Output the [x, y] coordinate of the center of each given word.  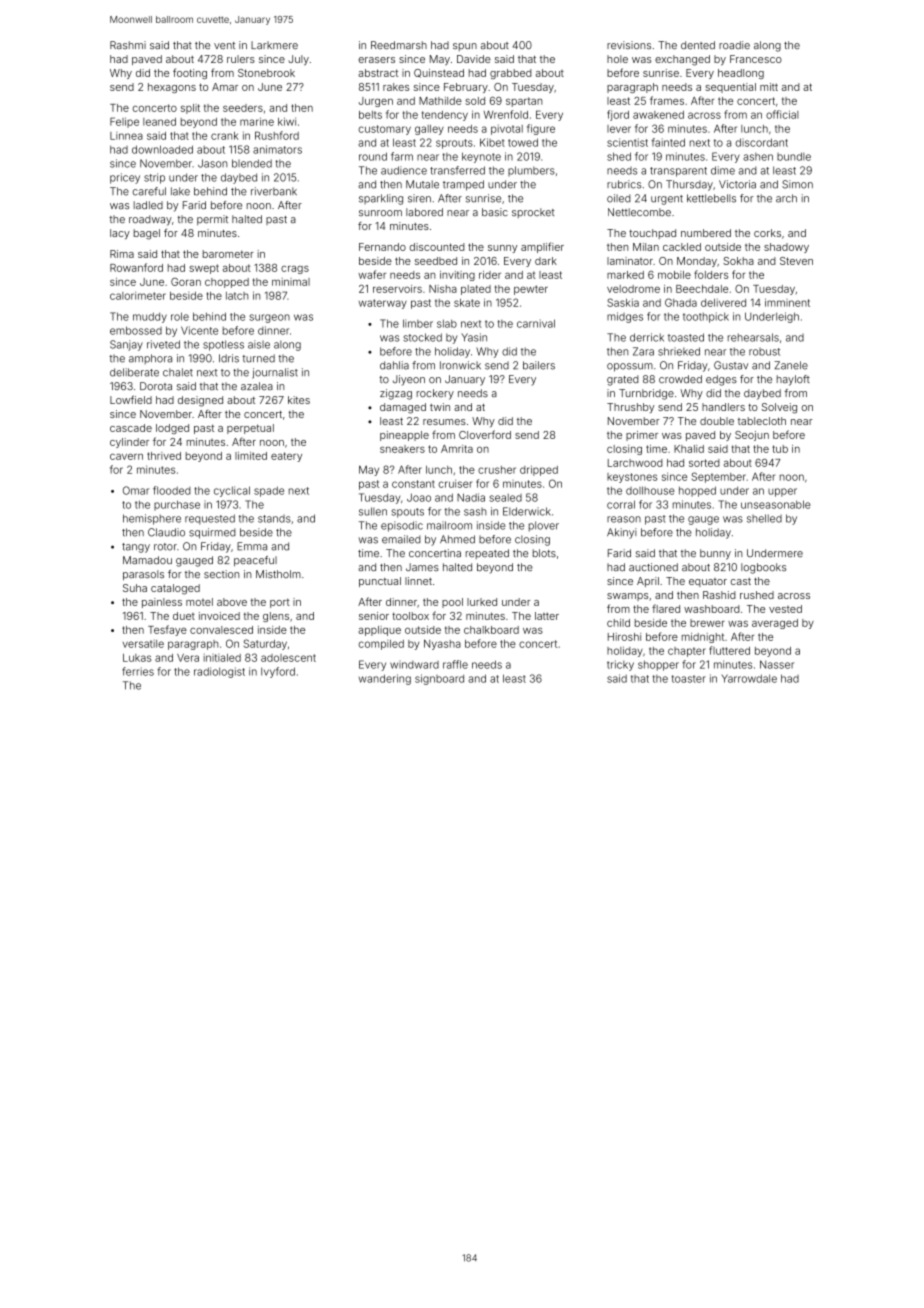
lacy [120, 234]
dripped [539, 470]
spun [465, 47]
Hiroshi [624, 637]
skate [467, 303]
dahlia [394, 365]
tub [780, 449]
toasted [686, 337]
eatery [286, 457]
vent [224, 45]
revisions [629, 45]
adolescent [288, 658]
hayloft [793, 380]
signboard [439, 679]
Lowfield [131, 399]
